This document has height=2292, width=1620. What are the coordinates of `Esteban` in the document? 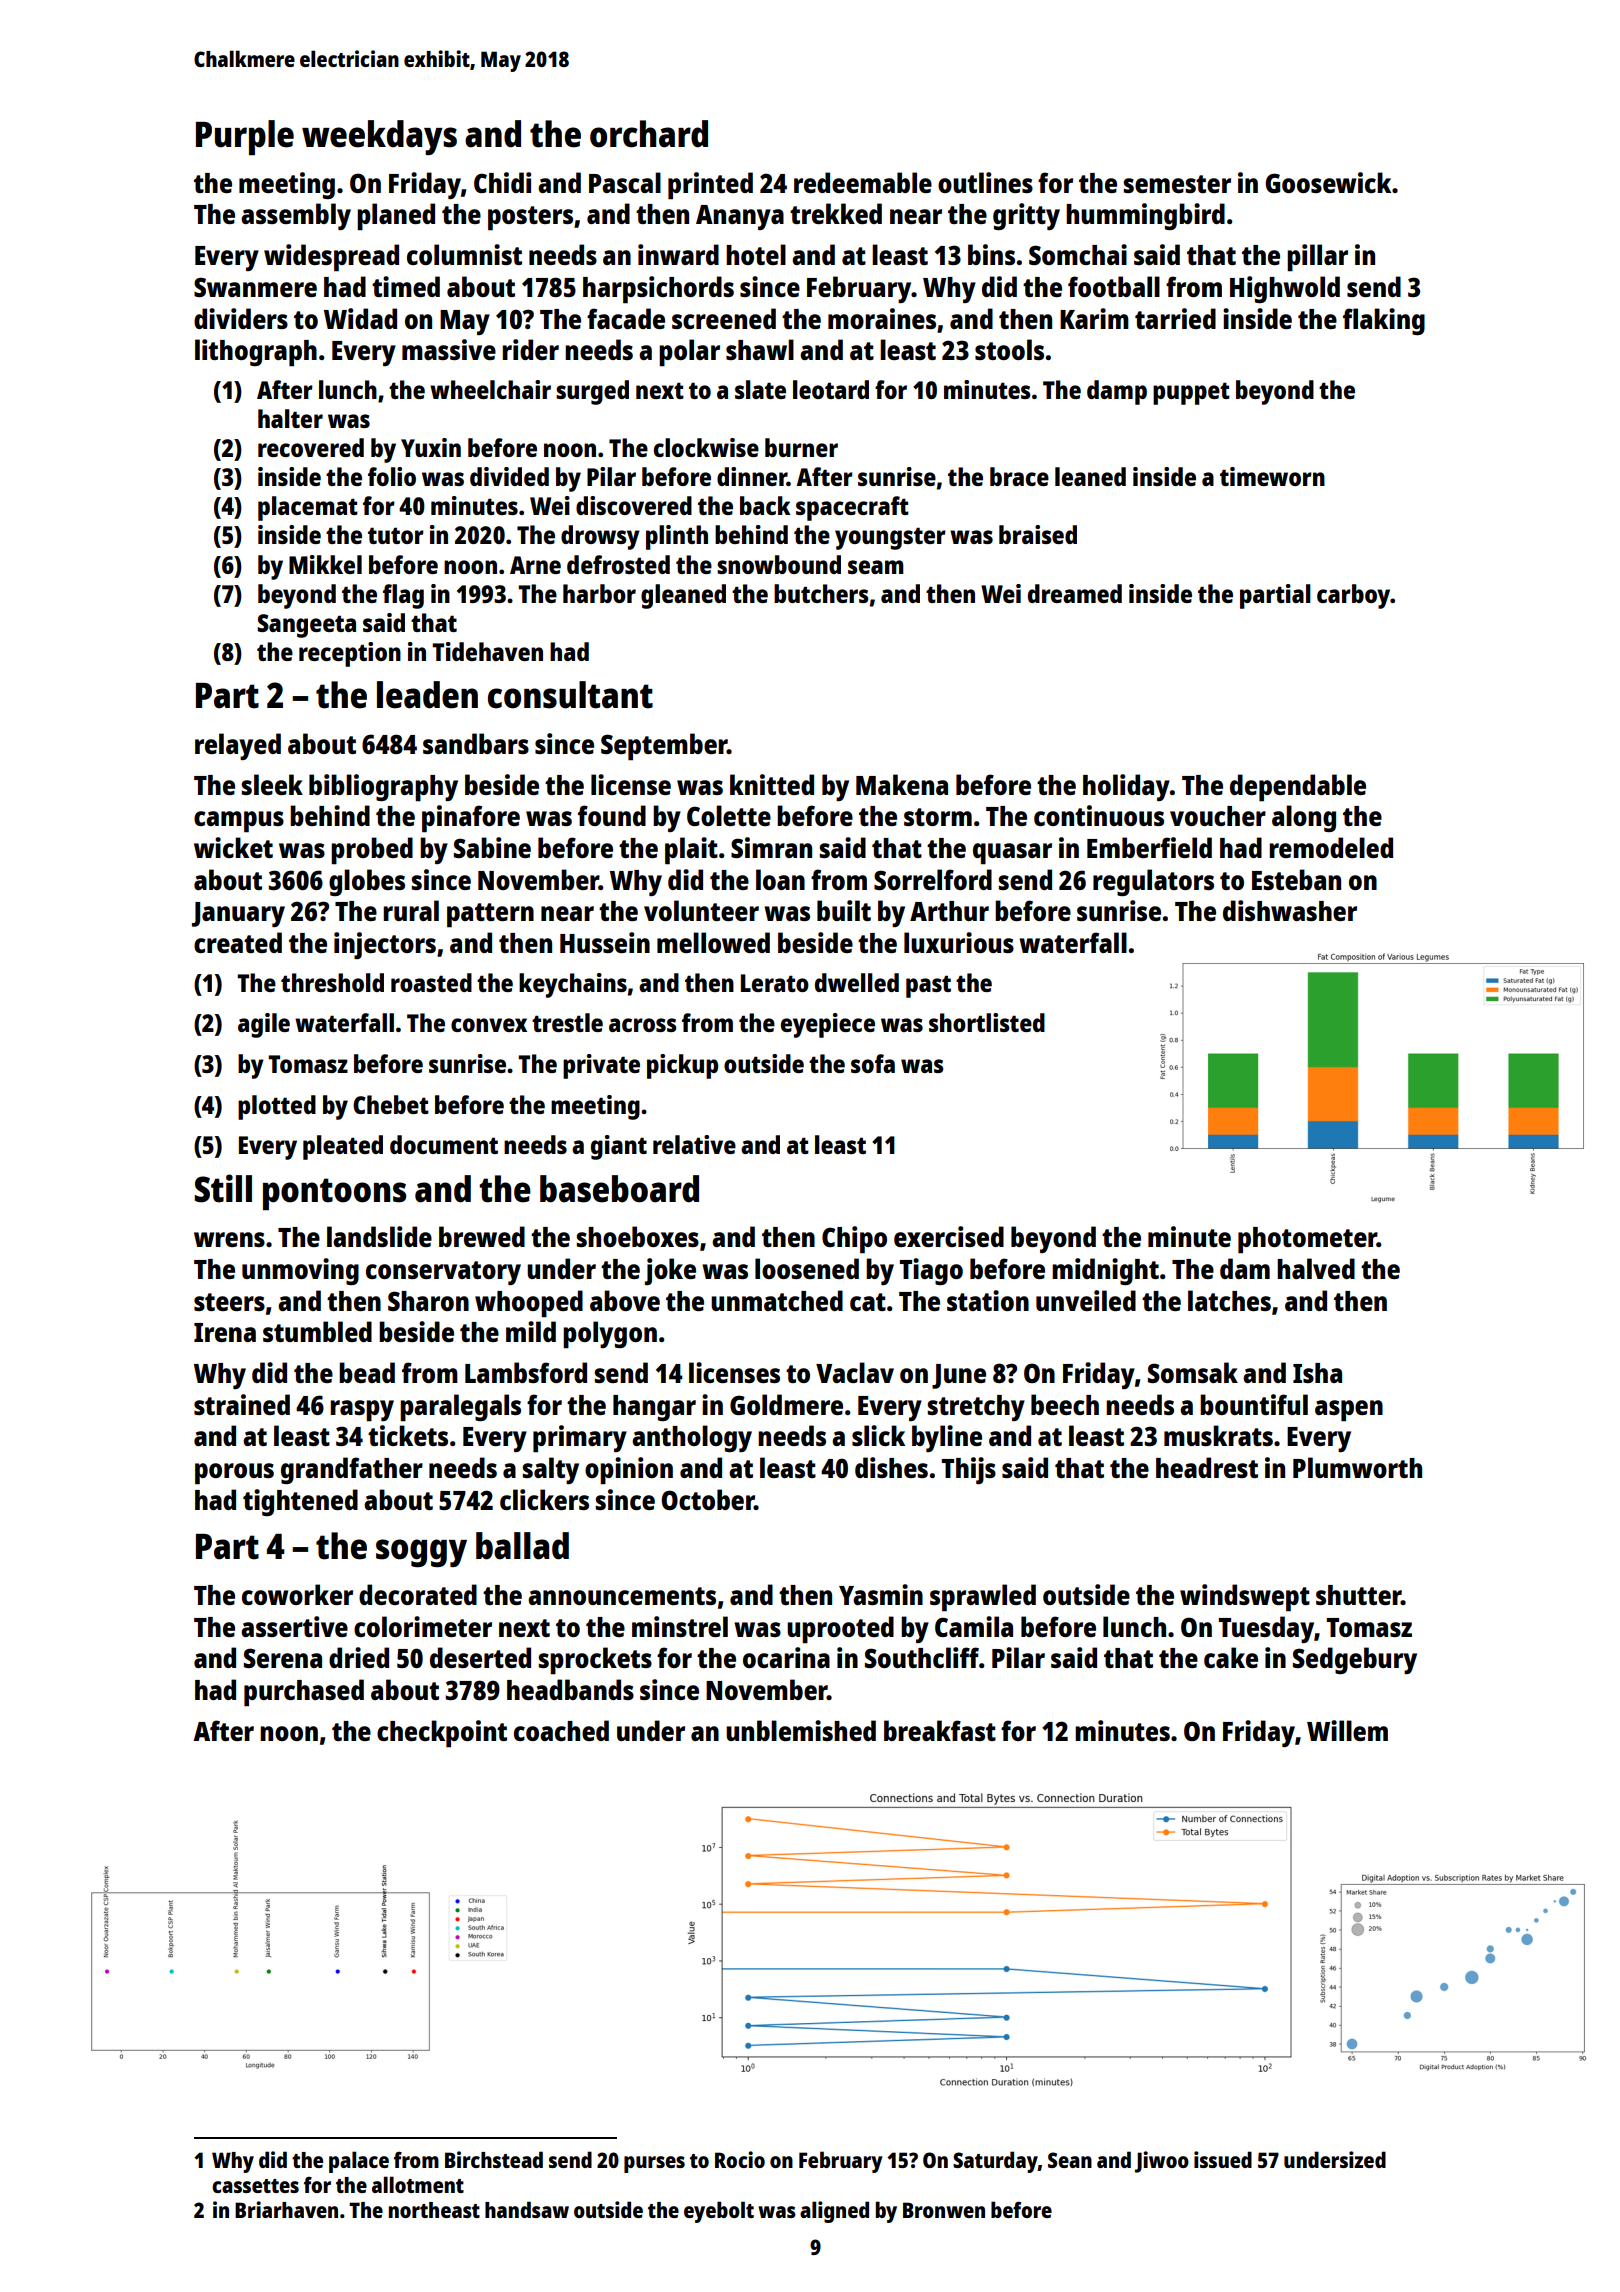 It's located at (1296, 879).
